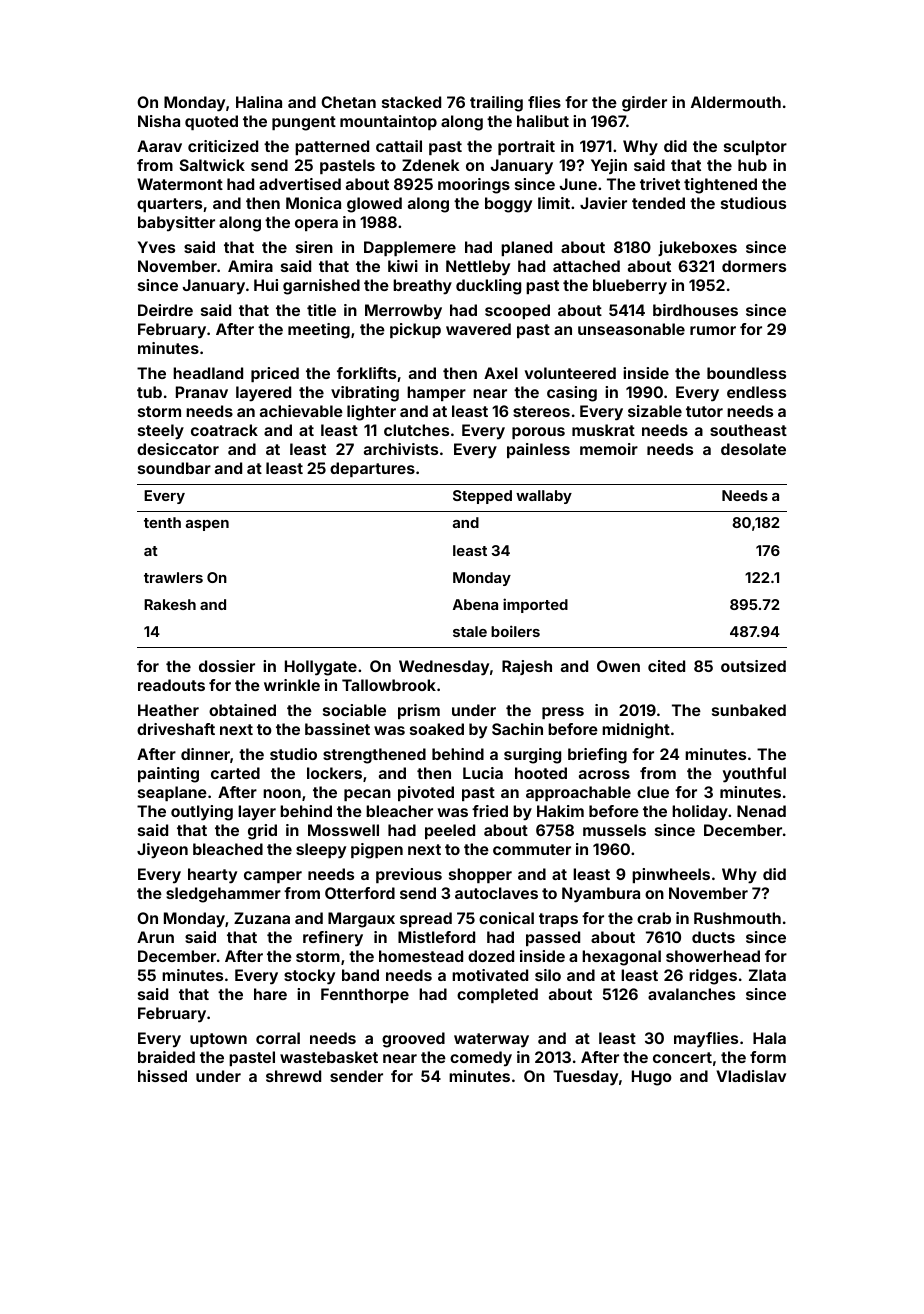 This image has width=924, height=1314. What do you see at coordinates (399, 146) in the image?
I see `cattail` at bounding box center [399, 146].
